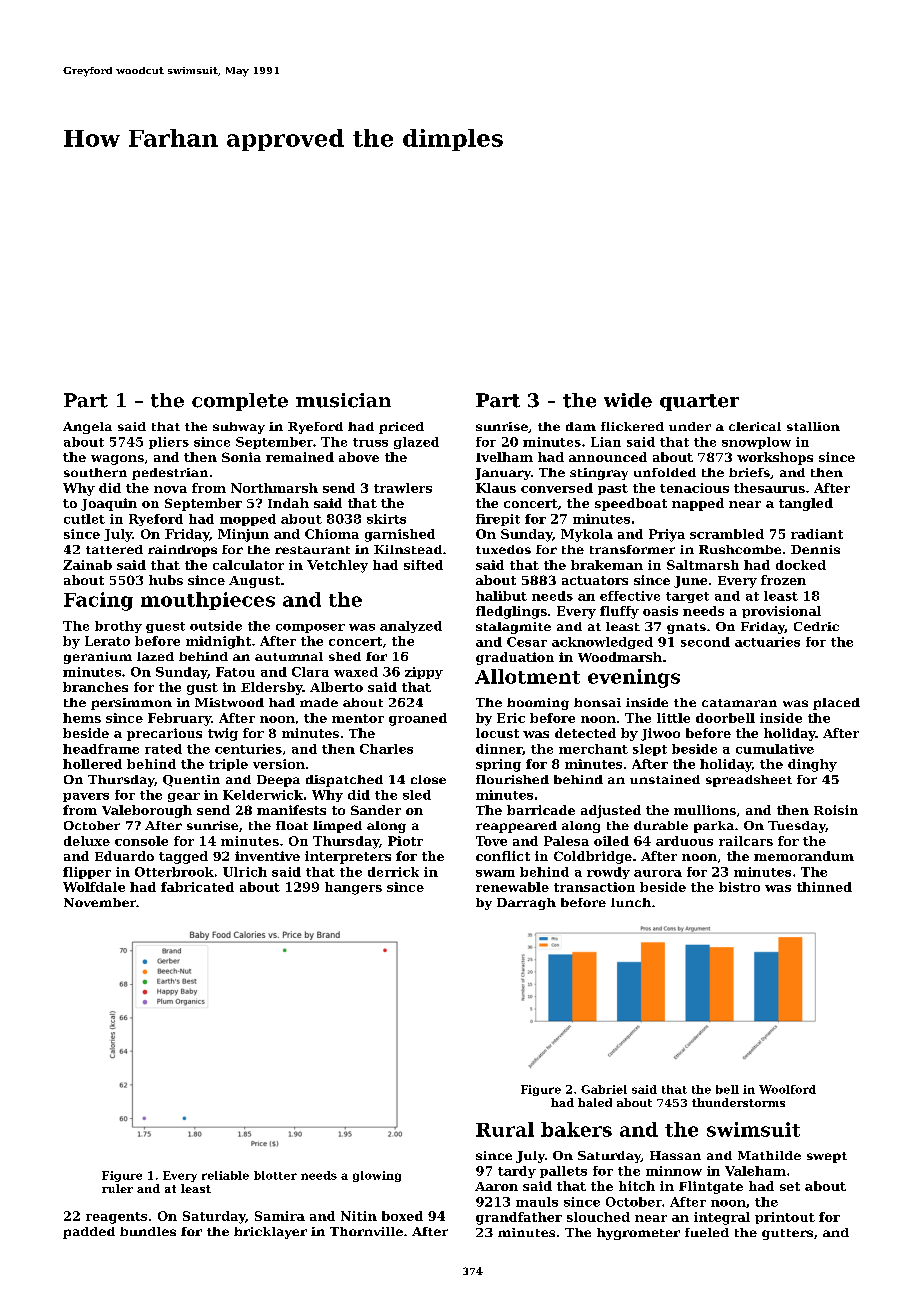 The image size is (924, 1308). Describe the element at coordinates (124, 856) in the document. I see `Eduardo` at that location.
